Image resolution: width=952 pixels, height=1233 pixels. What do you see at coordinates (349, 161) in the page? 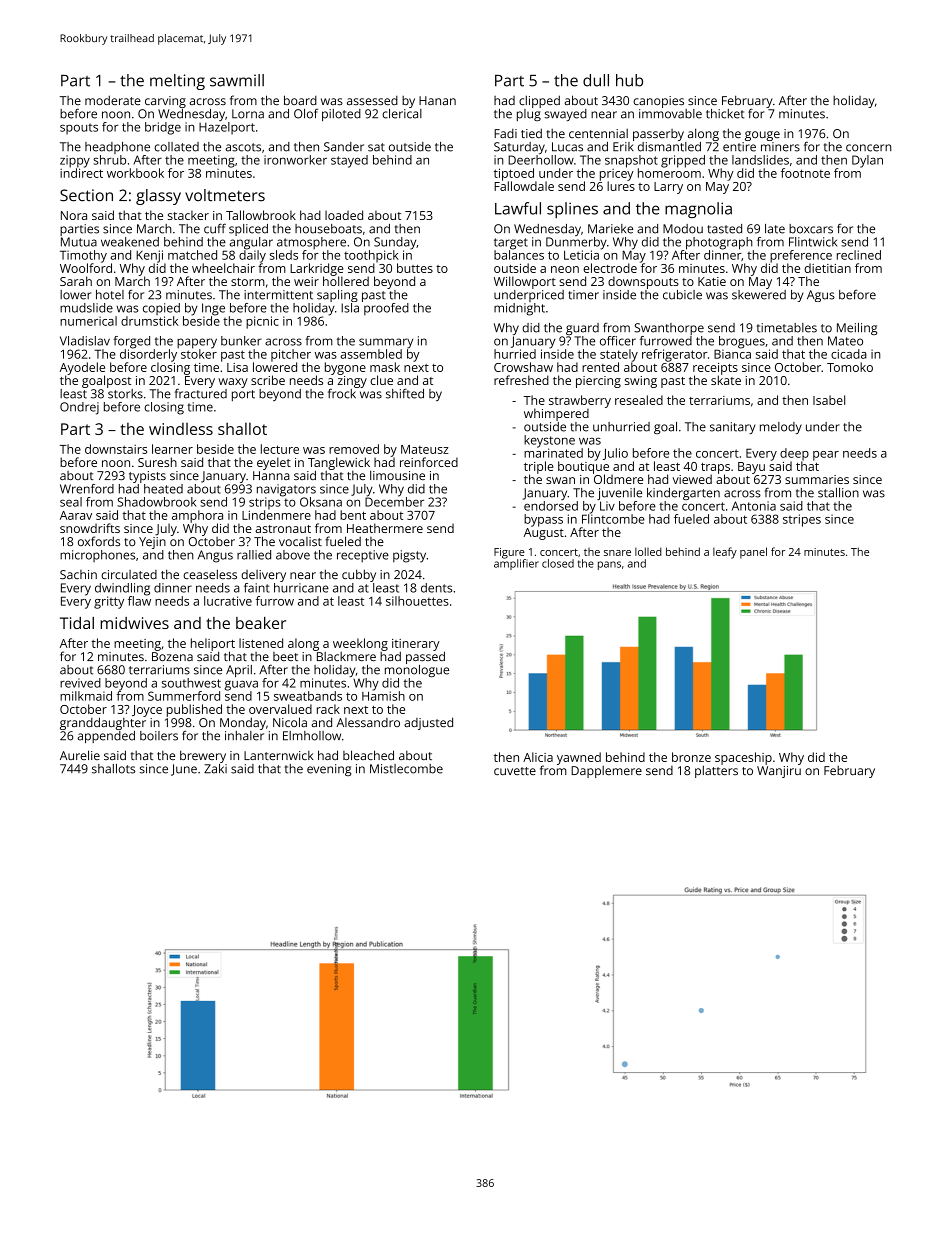
I see `stayed` at bounding box center [349, 161].
